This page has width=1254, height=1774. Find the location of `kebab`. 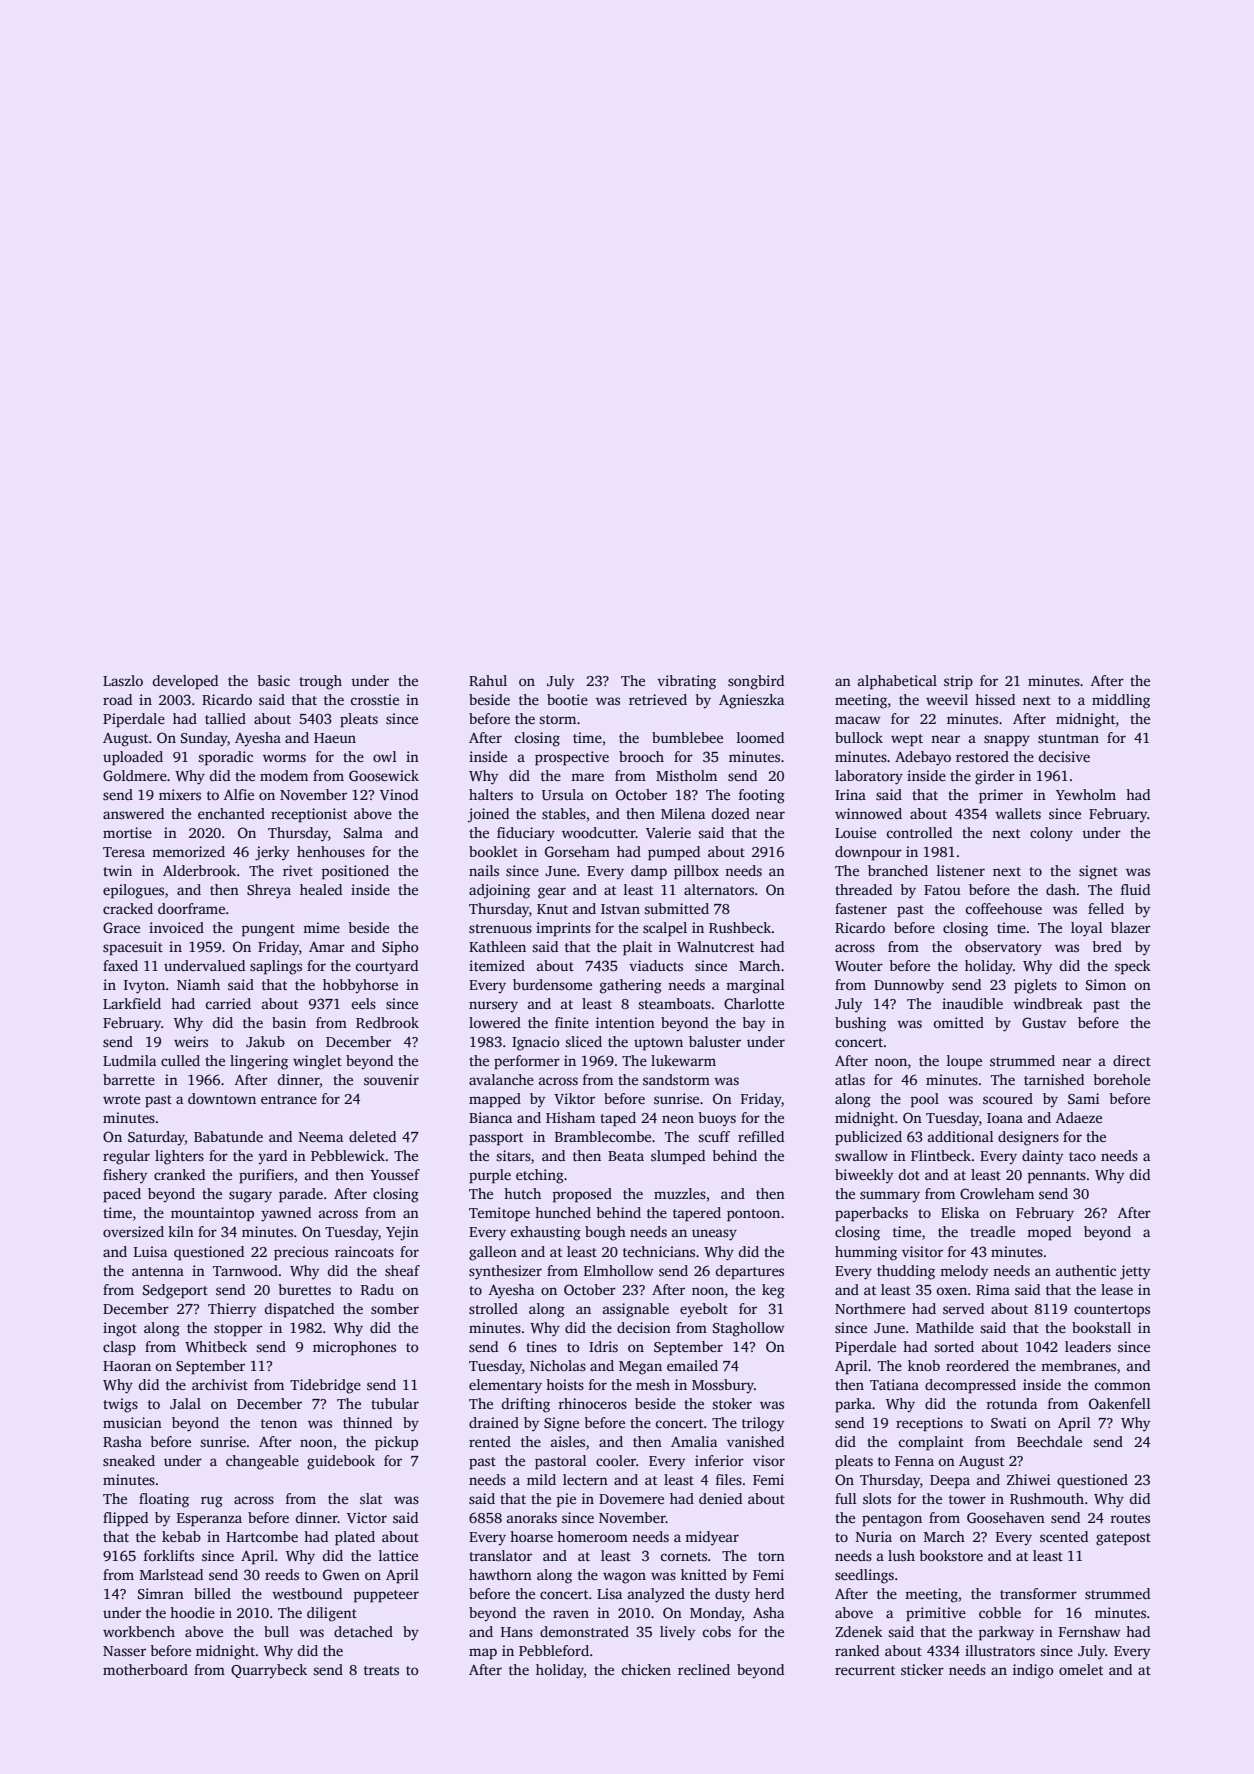

kebab is located at coordinates (181, 1536).
